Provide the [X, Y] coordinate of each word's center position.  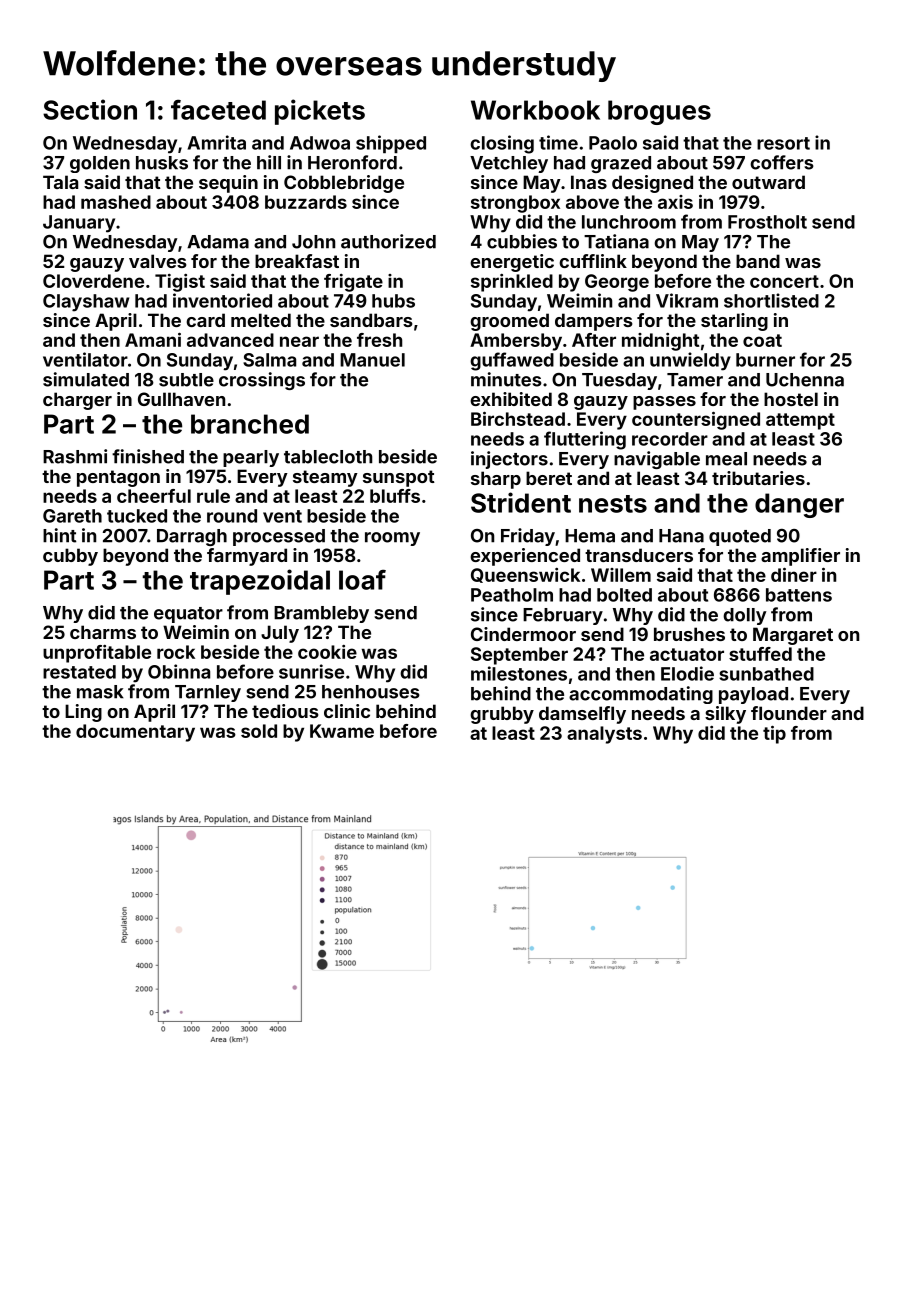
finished [148, 456]
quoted [740, 537]
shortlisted [771, 300]
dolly [744, 616]
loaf [362, 579]
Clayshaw [86, 303]
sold [259, 731]
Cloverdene [93, 281]
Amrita [217, 142]
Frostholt [767, 222]
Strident [521, 502]
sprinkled [512, 283]
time [558, 142]
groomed [509, 322]
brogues [659, 112]
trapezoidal [260, 582]
